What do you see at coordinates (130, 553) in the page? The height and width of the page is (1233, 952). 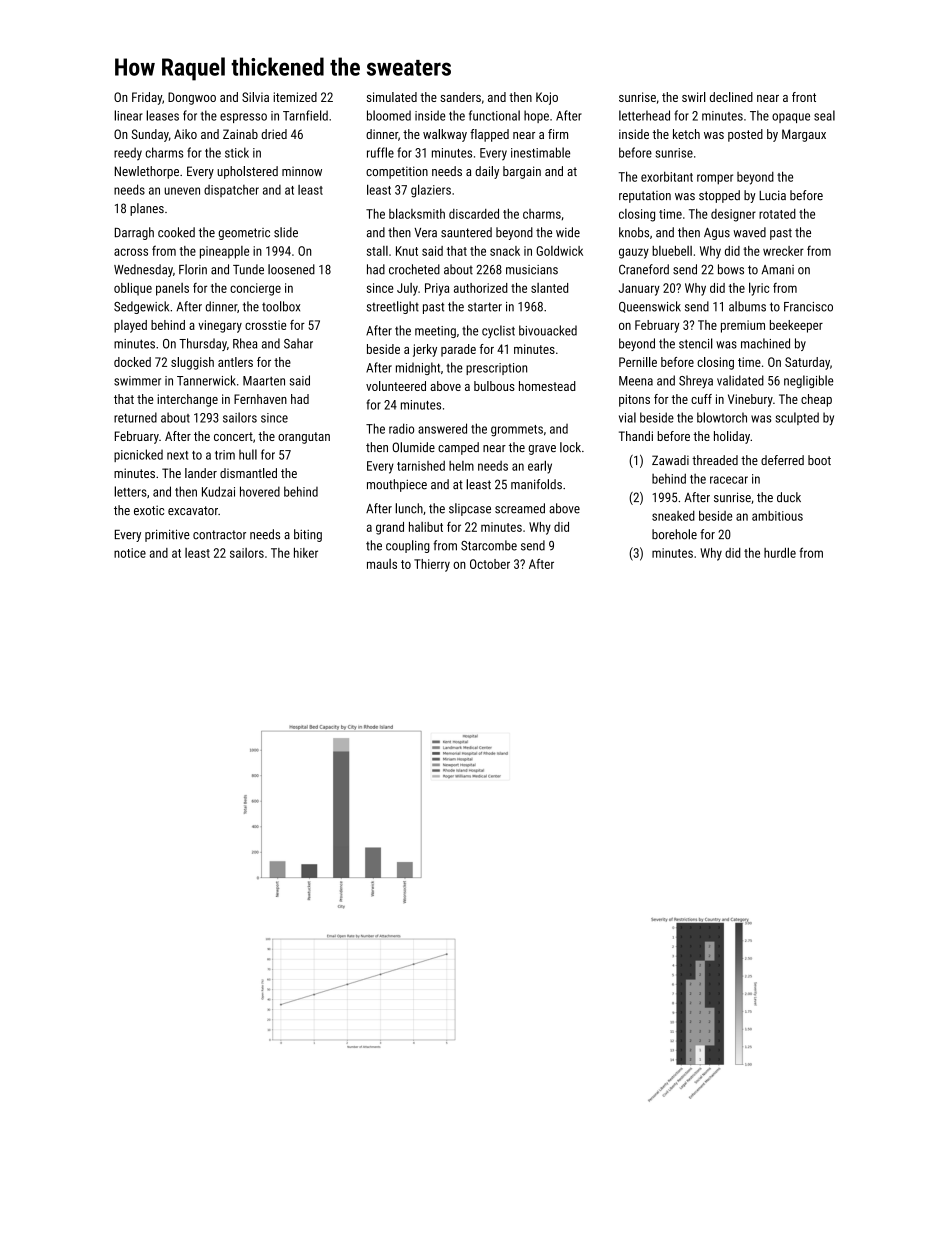 I see `notice` at bounding box center [130, 553].
